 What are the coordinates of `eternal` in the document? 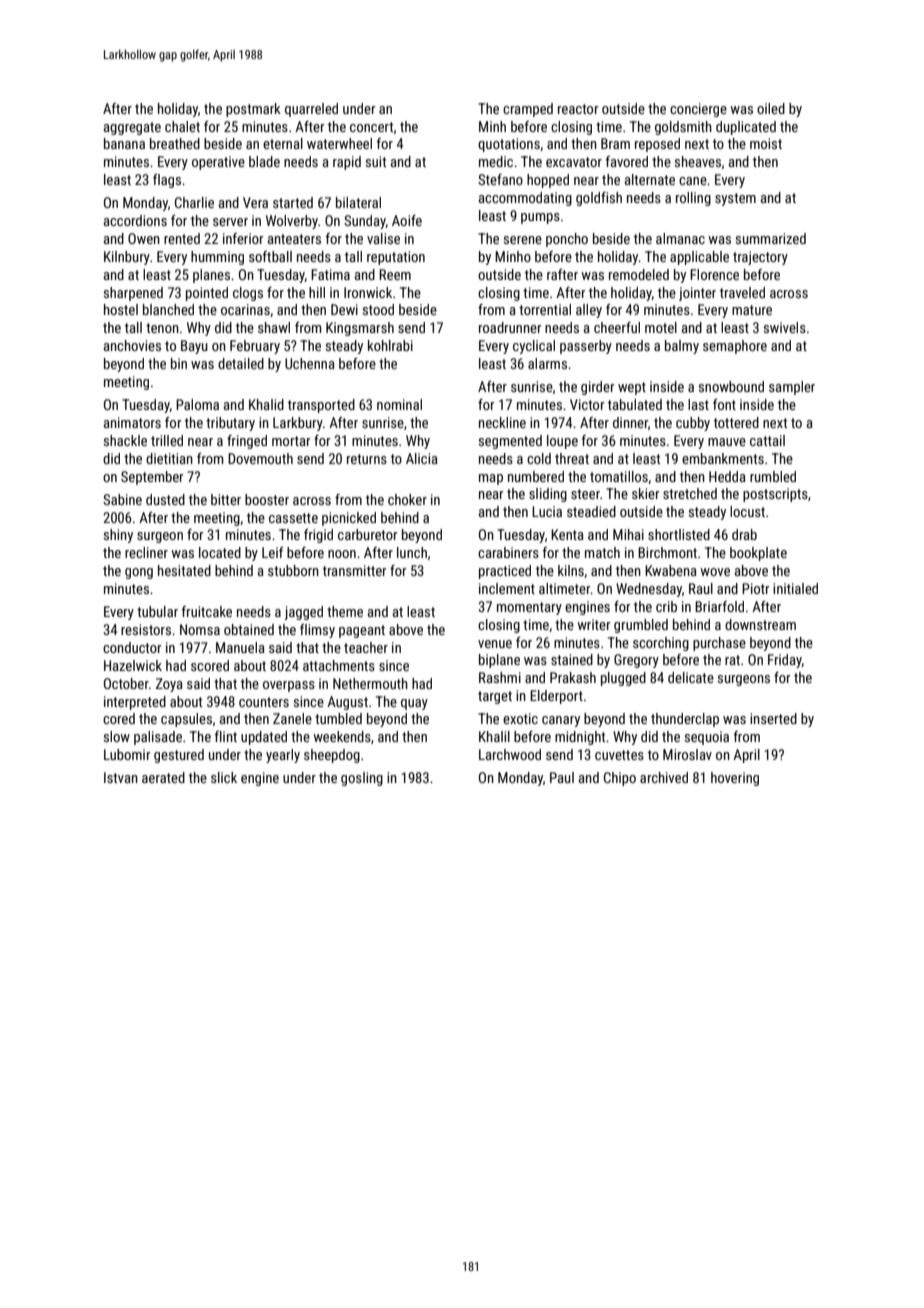 It's located at (283, 143).
